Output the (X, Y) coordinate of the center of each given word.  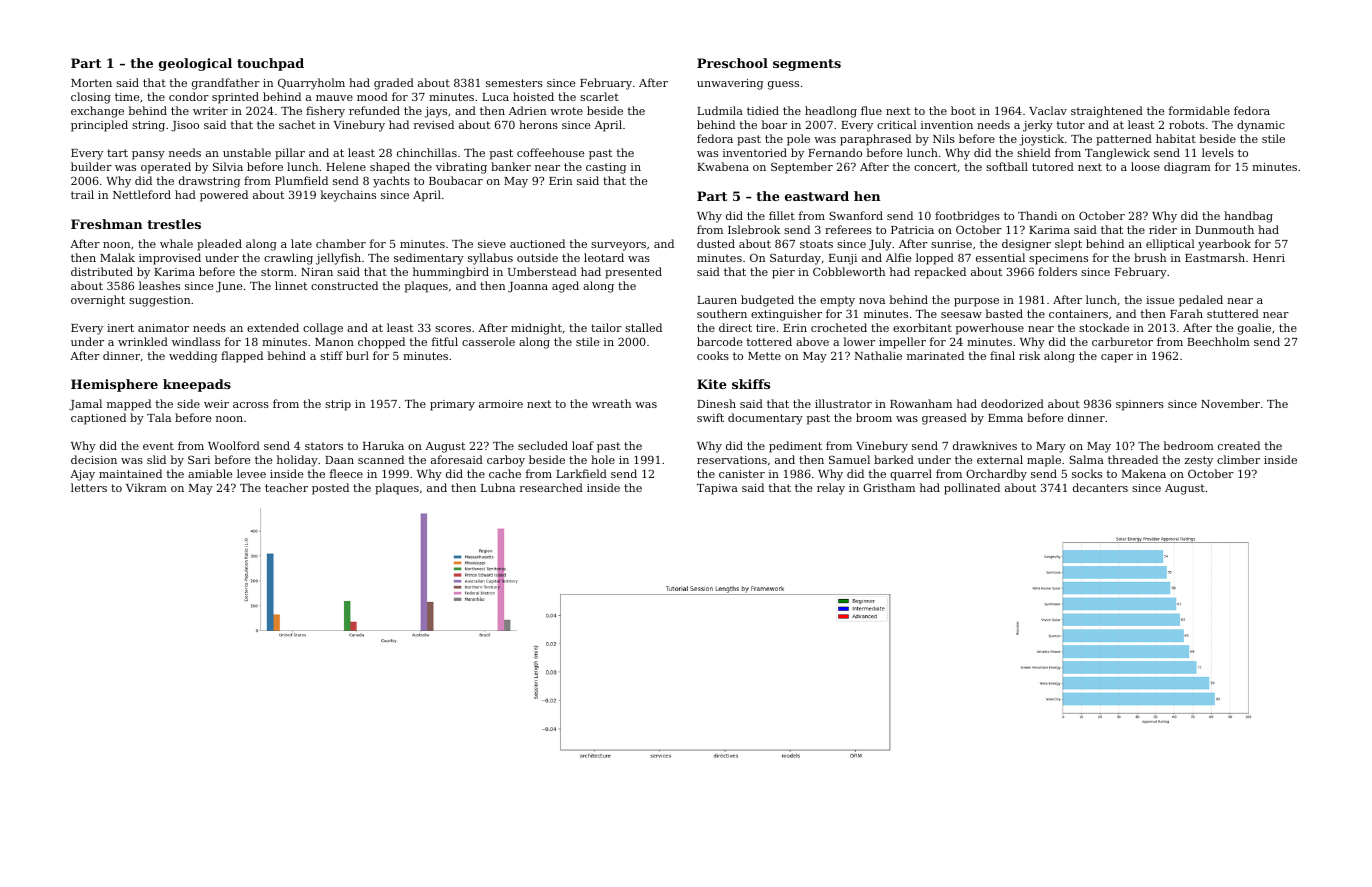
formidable (1199, 110)
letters (89, 487)
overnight (98, 301)
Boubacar (456, 180)
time (127, 97)
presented (633, 273)
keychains (348, 196)
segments (807, 65)
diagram (1187, 168)
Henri (1269, 258)
